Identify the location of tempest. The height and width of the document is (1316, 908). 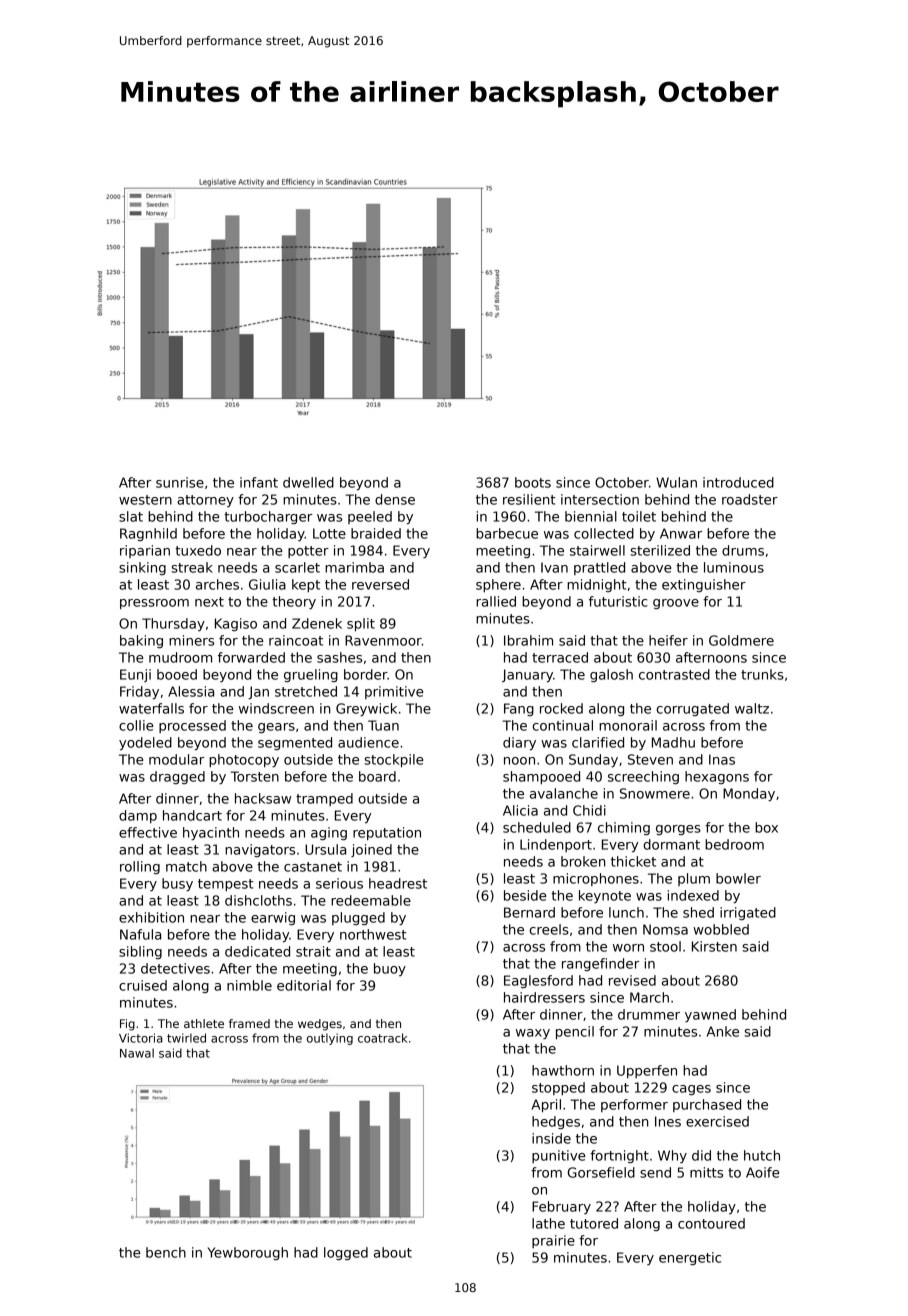
(226, 885).
